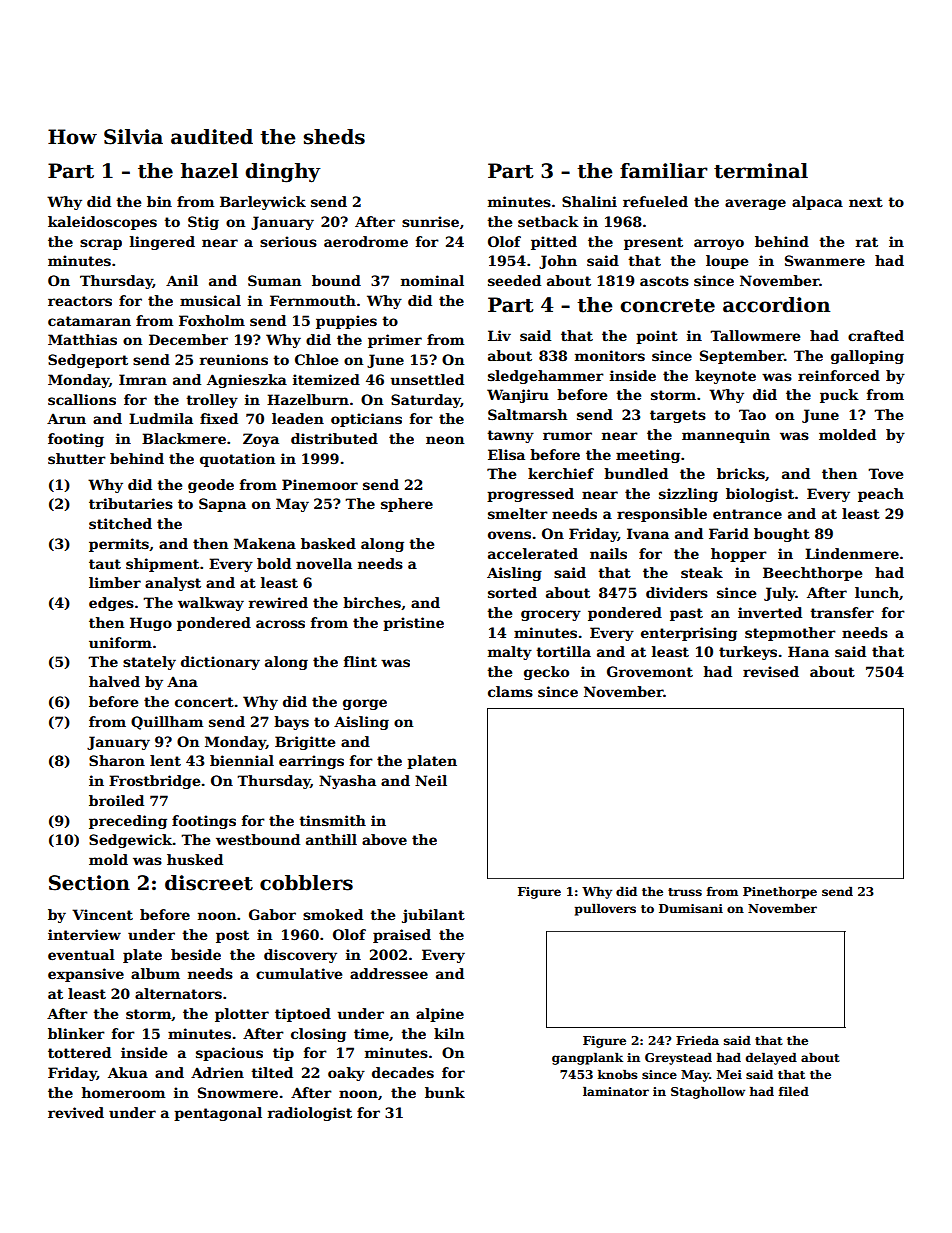 Image resolution: width=952 pixels, height=1233 pixels. I want to click on kaleidoscopes, so click(102, 223).
